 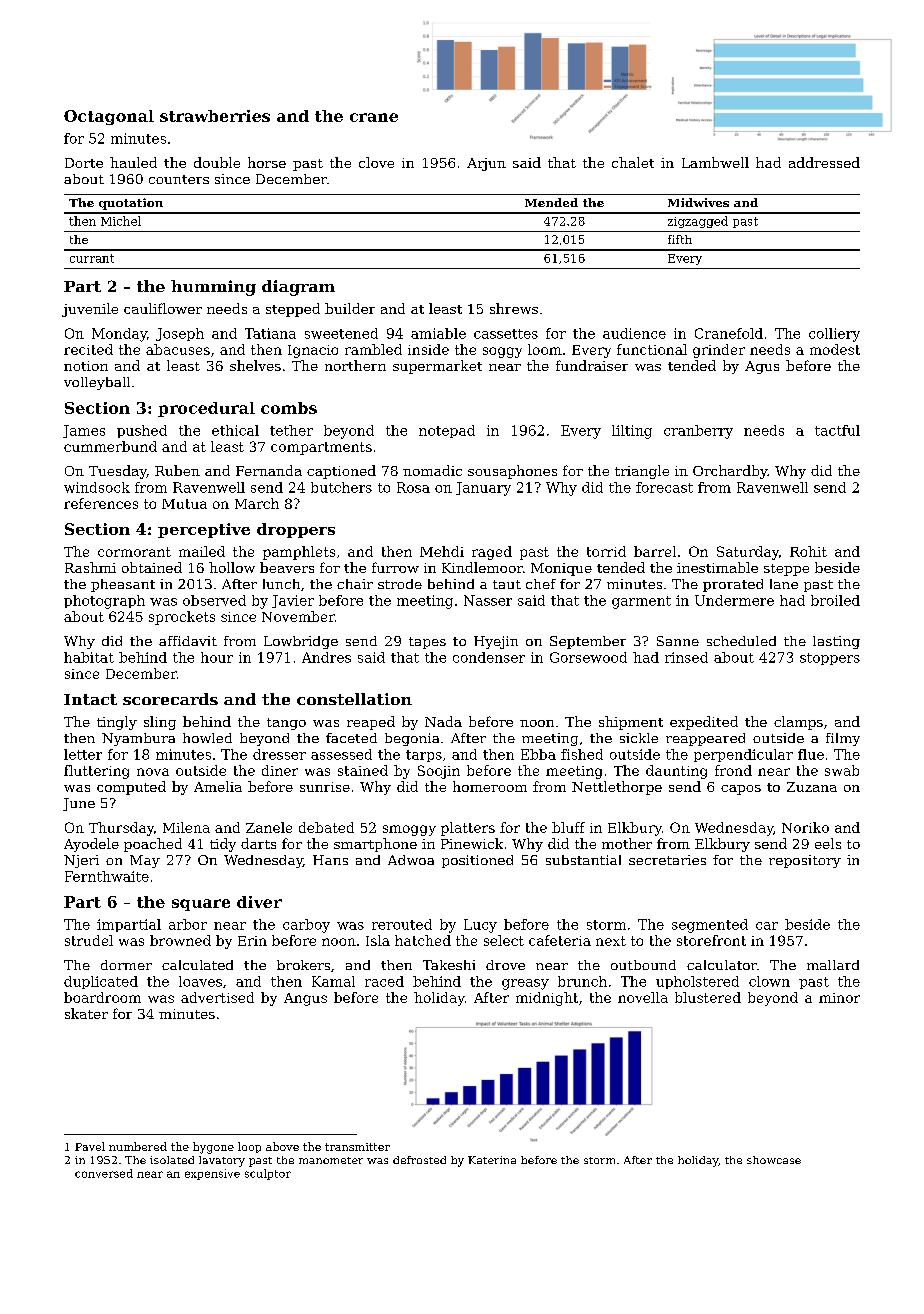 I want to click on Amelia, so click(x=218, y=786).
